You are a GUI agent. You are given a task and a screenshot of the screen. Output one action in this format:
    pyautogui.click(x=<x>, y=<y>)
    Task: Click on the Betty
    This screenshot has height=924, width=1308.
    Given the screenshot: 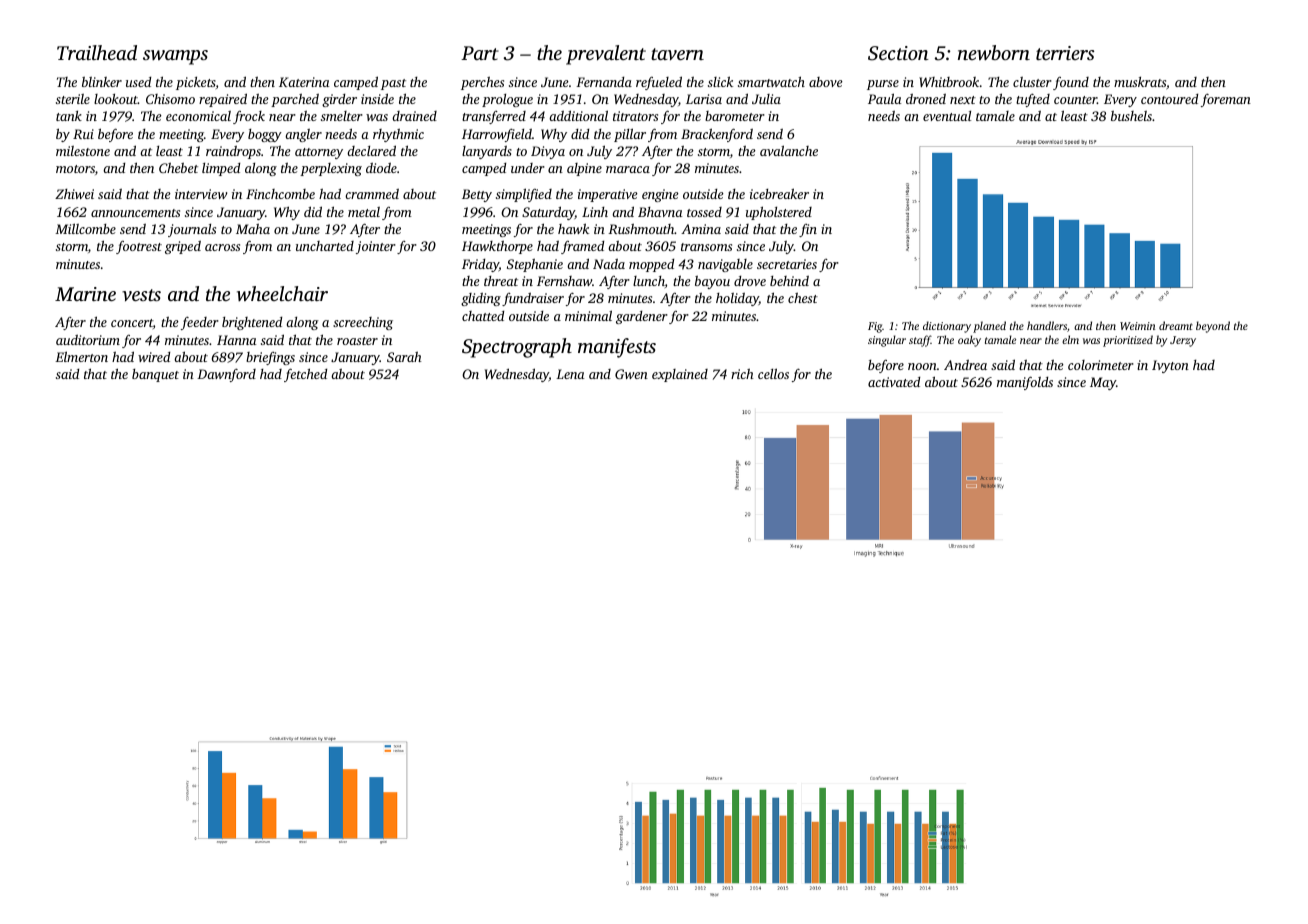 What is the action you would take?
    pyautogui.click(x=477, y=195)
